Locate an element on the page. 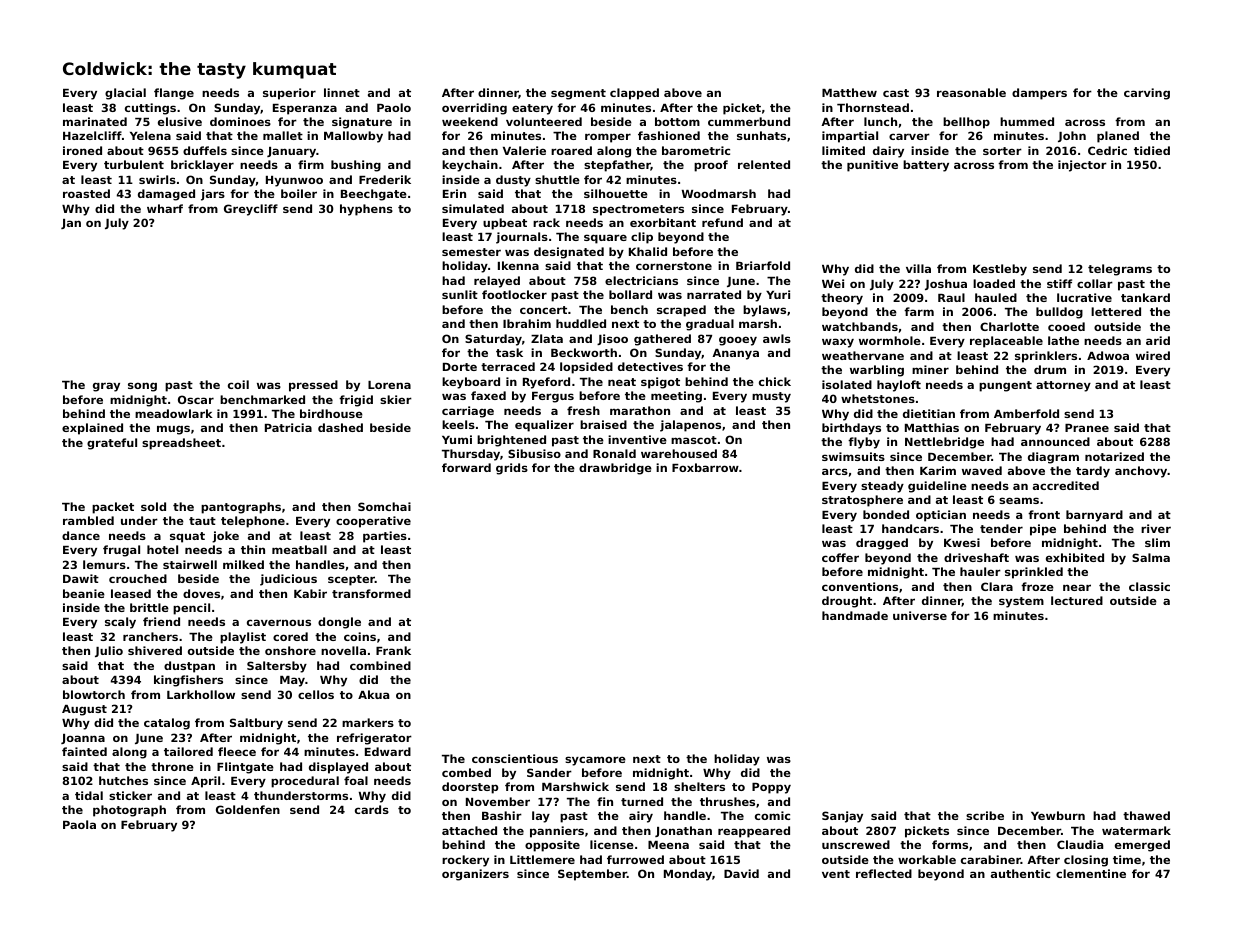 This document has height=952, width=1233. relented is located at coordinates (764, 164).
